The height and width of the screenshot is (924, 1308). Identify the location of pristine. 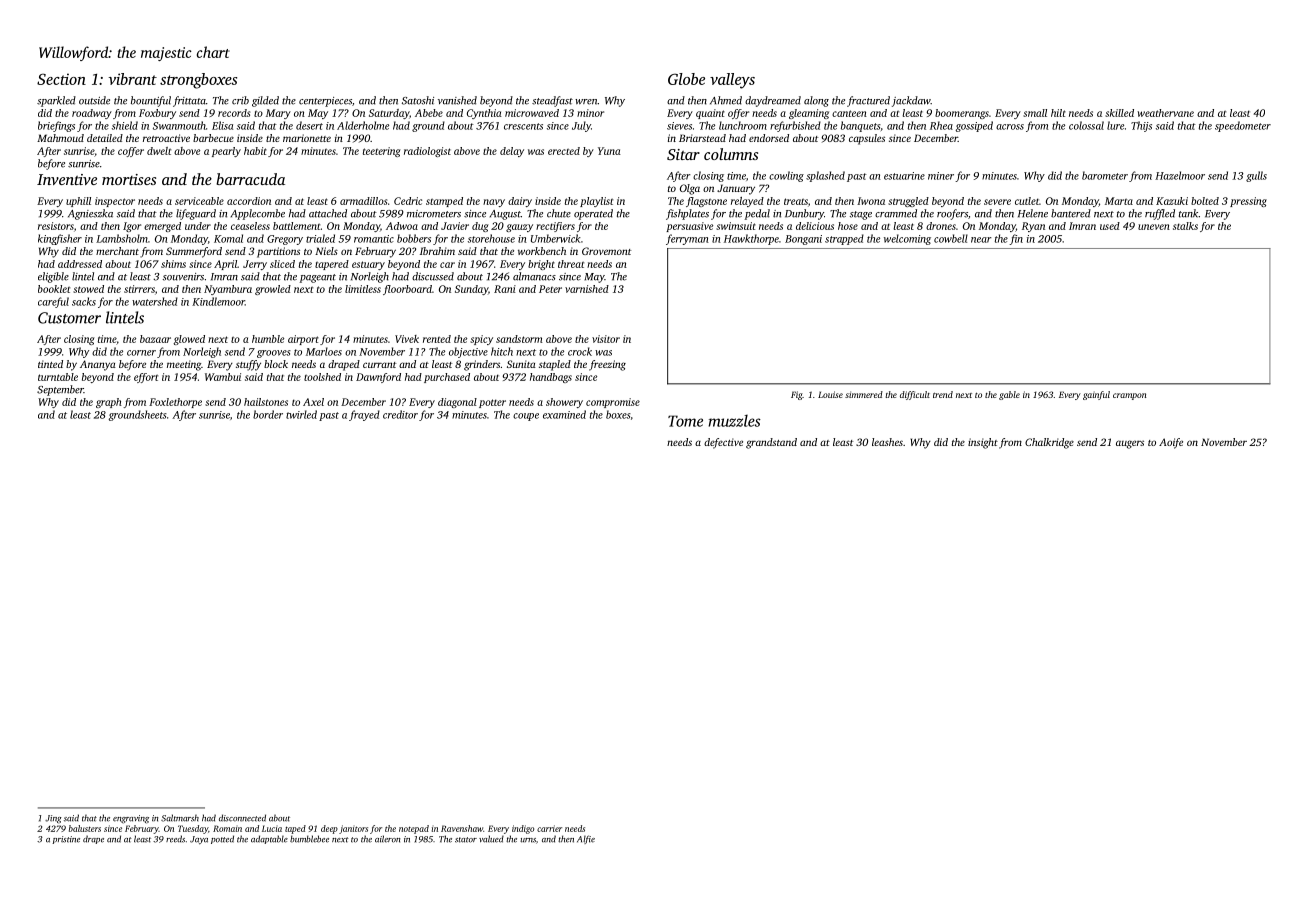
(66, 840).
